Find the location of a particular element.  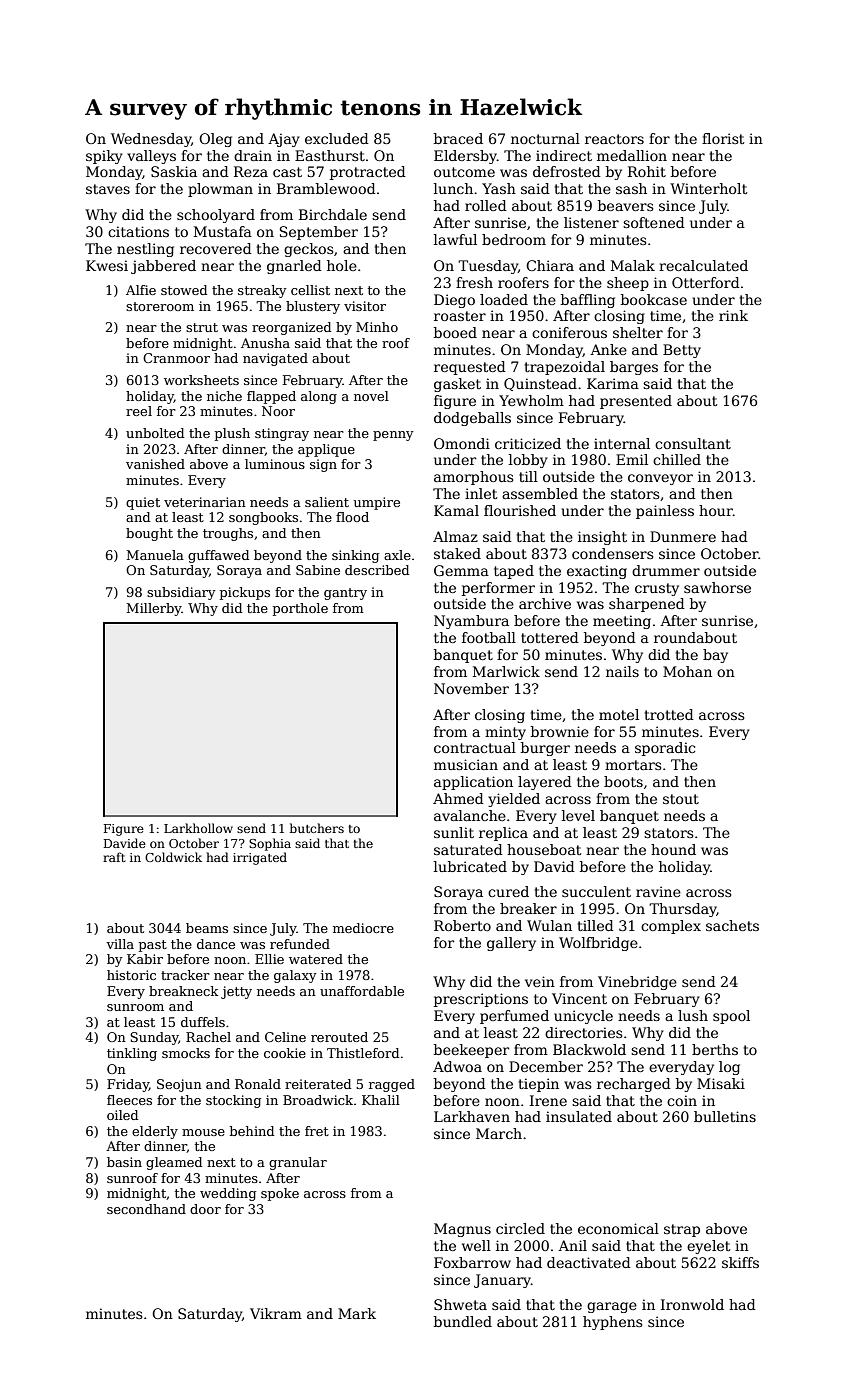

Ellie is located at coordinates (269, 959).
